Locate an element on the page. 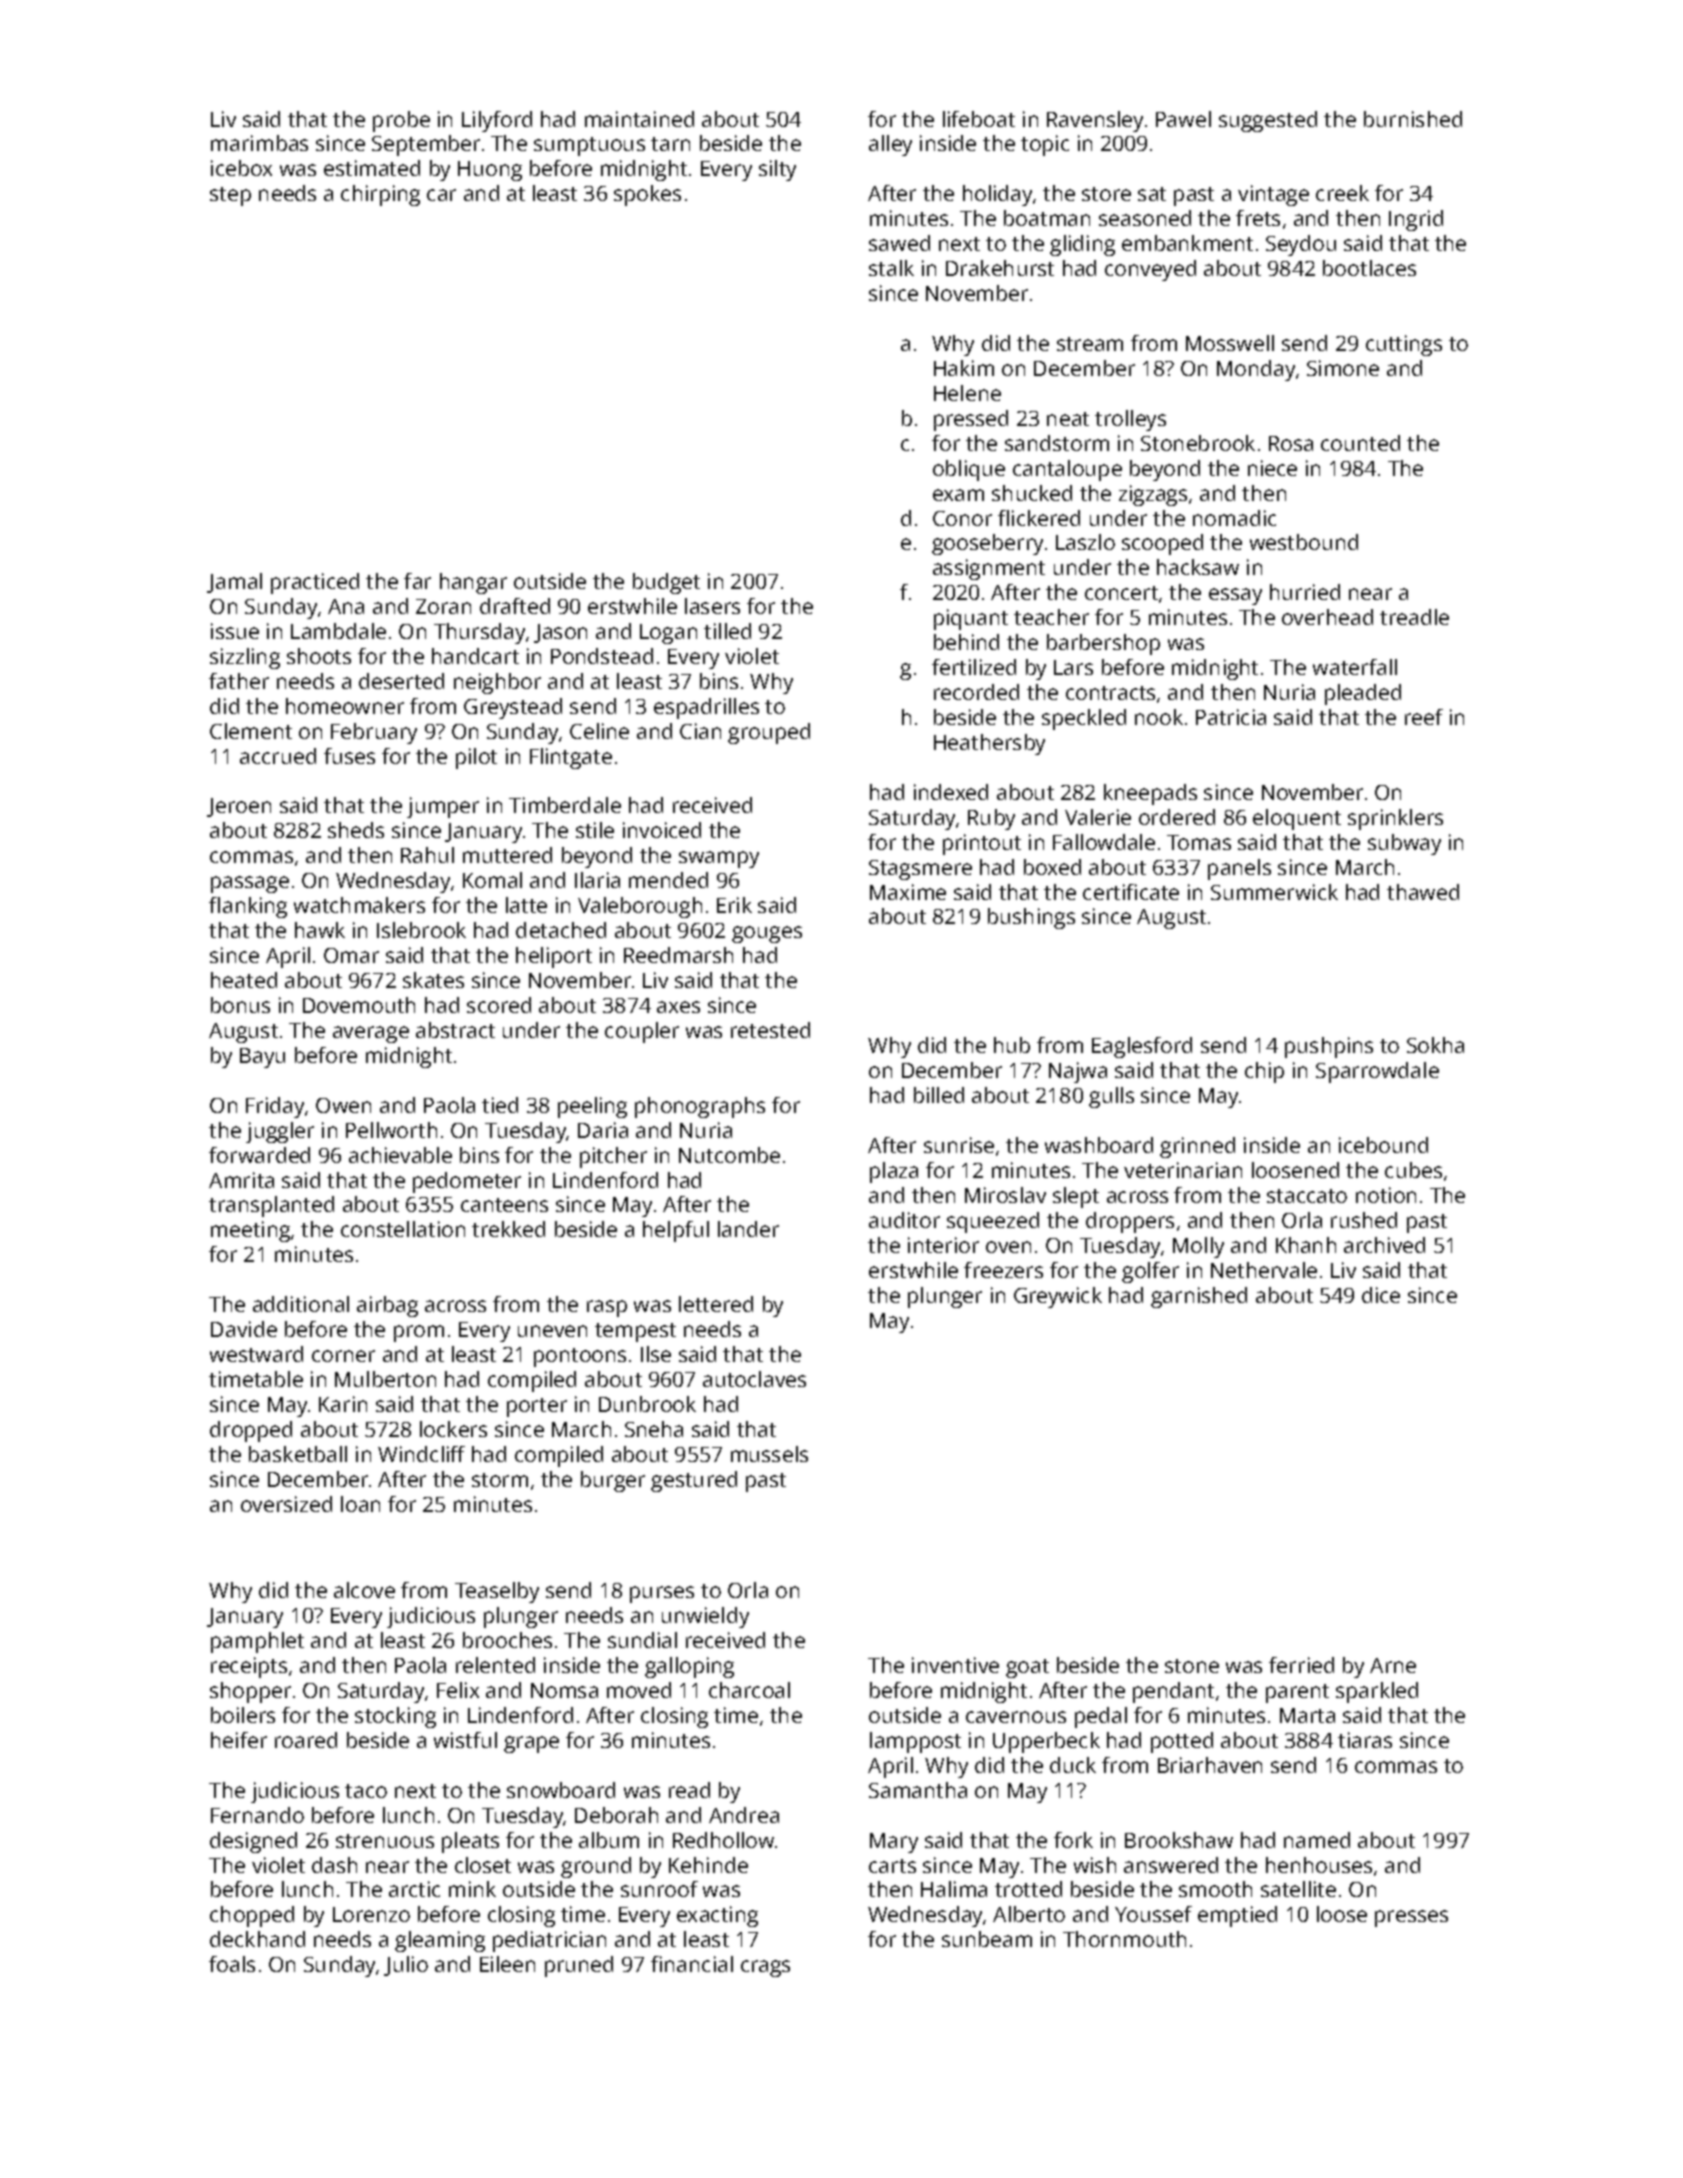 The image size is (1683, 2178). lifeboat is located at coordinates (979, 119).
